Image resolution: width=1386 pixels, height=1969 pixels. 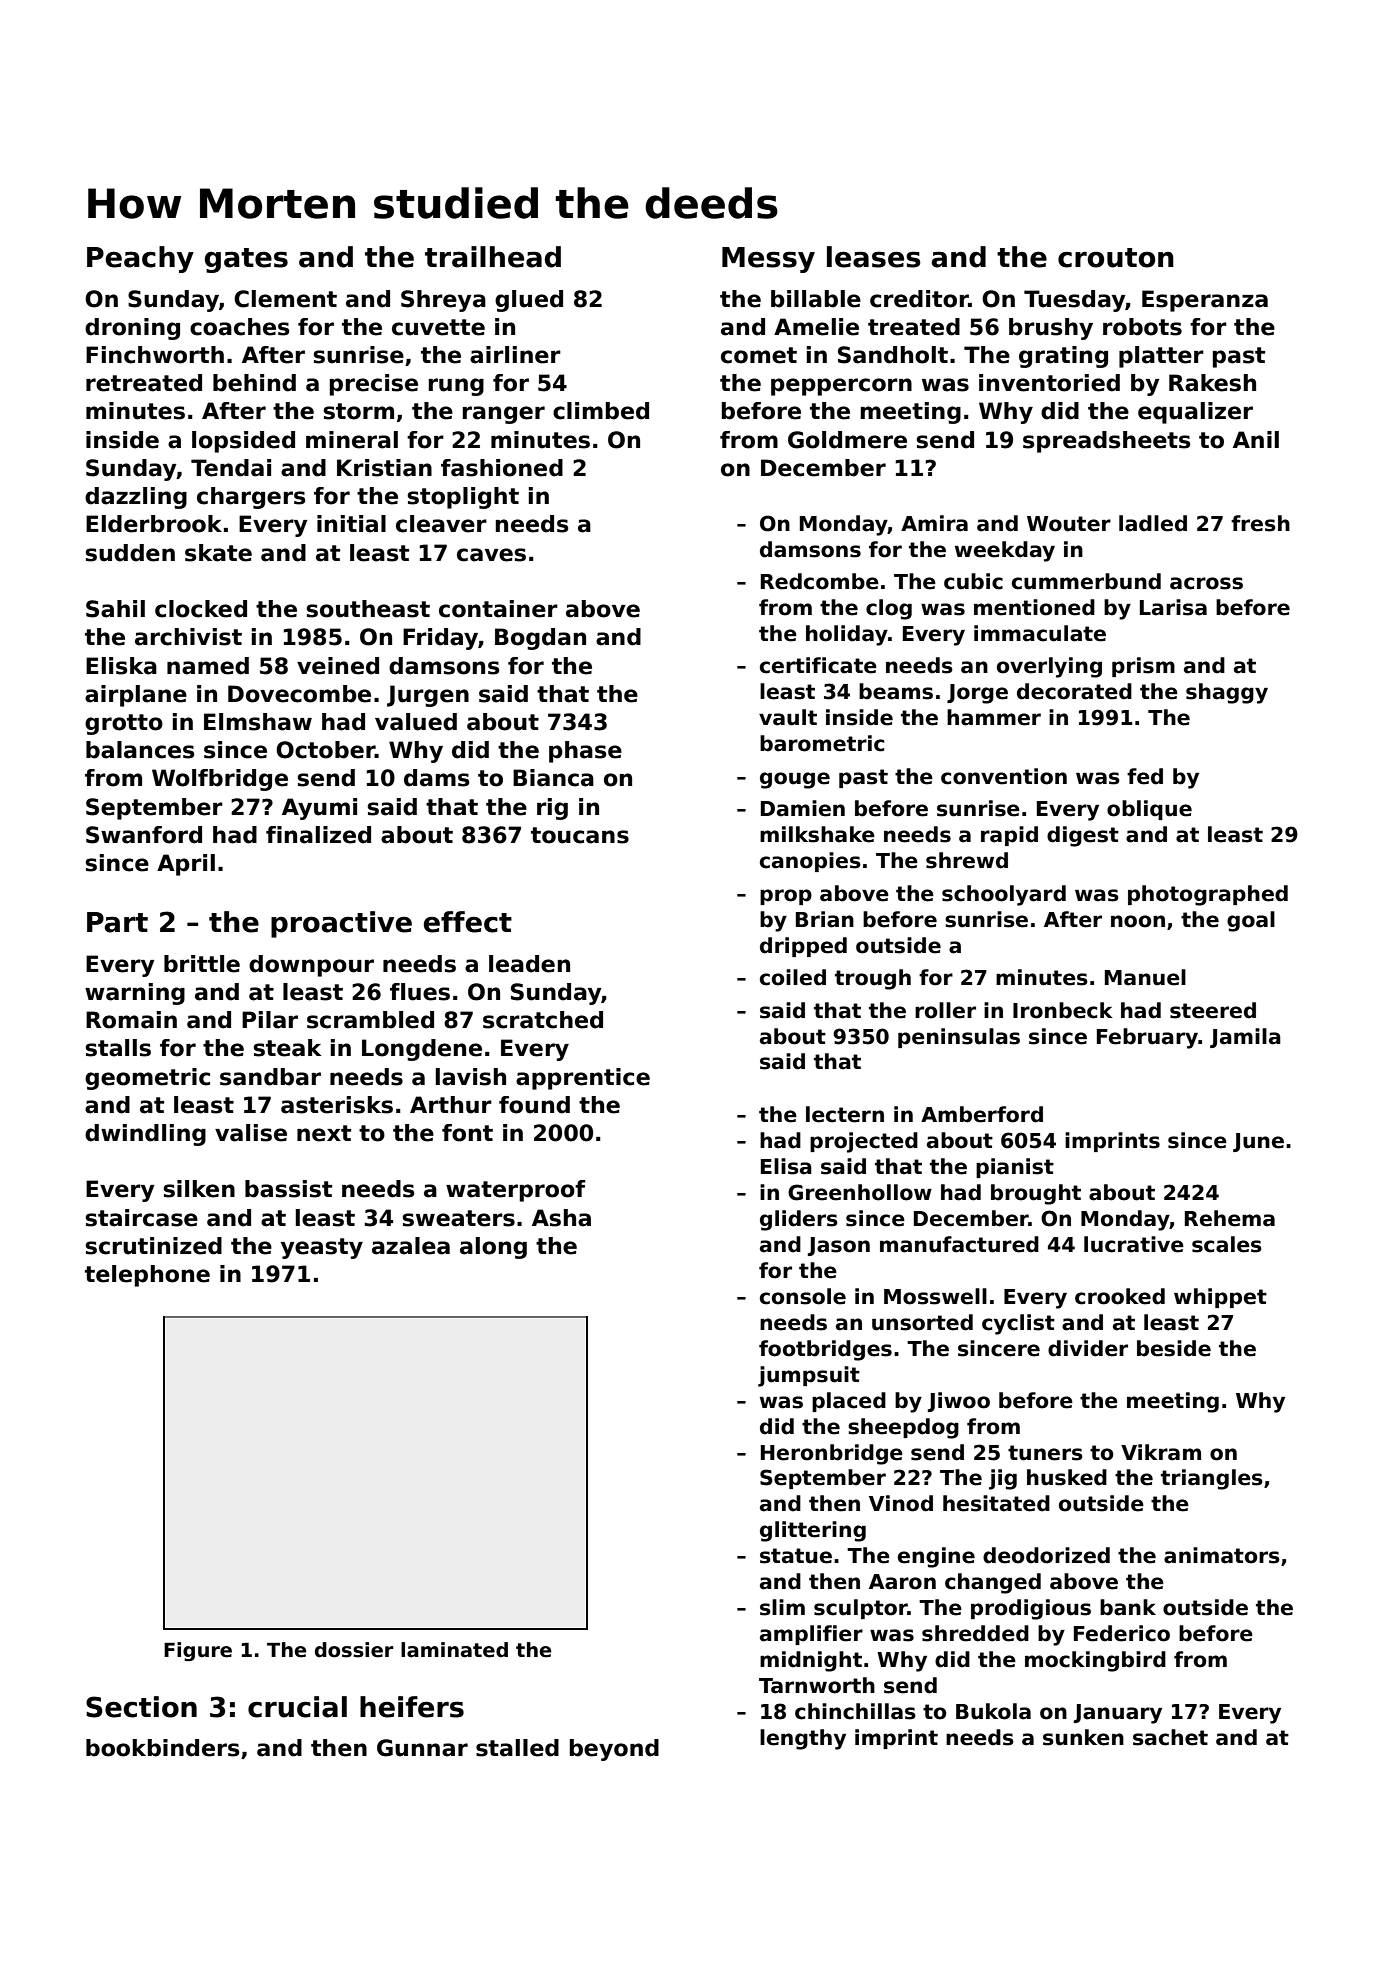 I want to click on Section, so click(x=141, y=1707).
